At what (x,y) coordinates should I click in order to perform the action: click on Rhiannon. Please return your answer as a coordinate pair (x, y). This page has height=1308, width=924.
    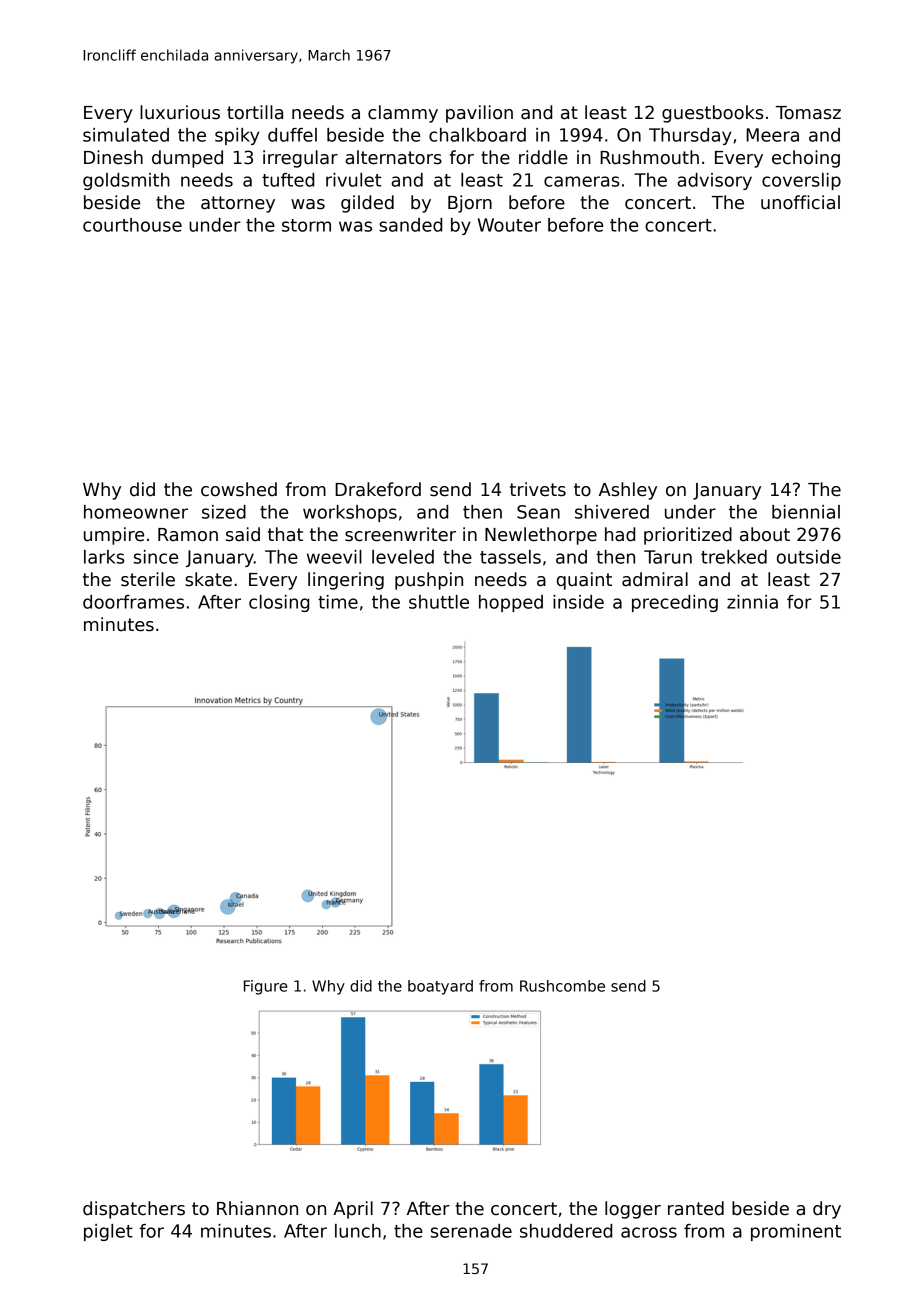
    Looking at the image, I should click on (257, 1208).
